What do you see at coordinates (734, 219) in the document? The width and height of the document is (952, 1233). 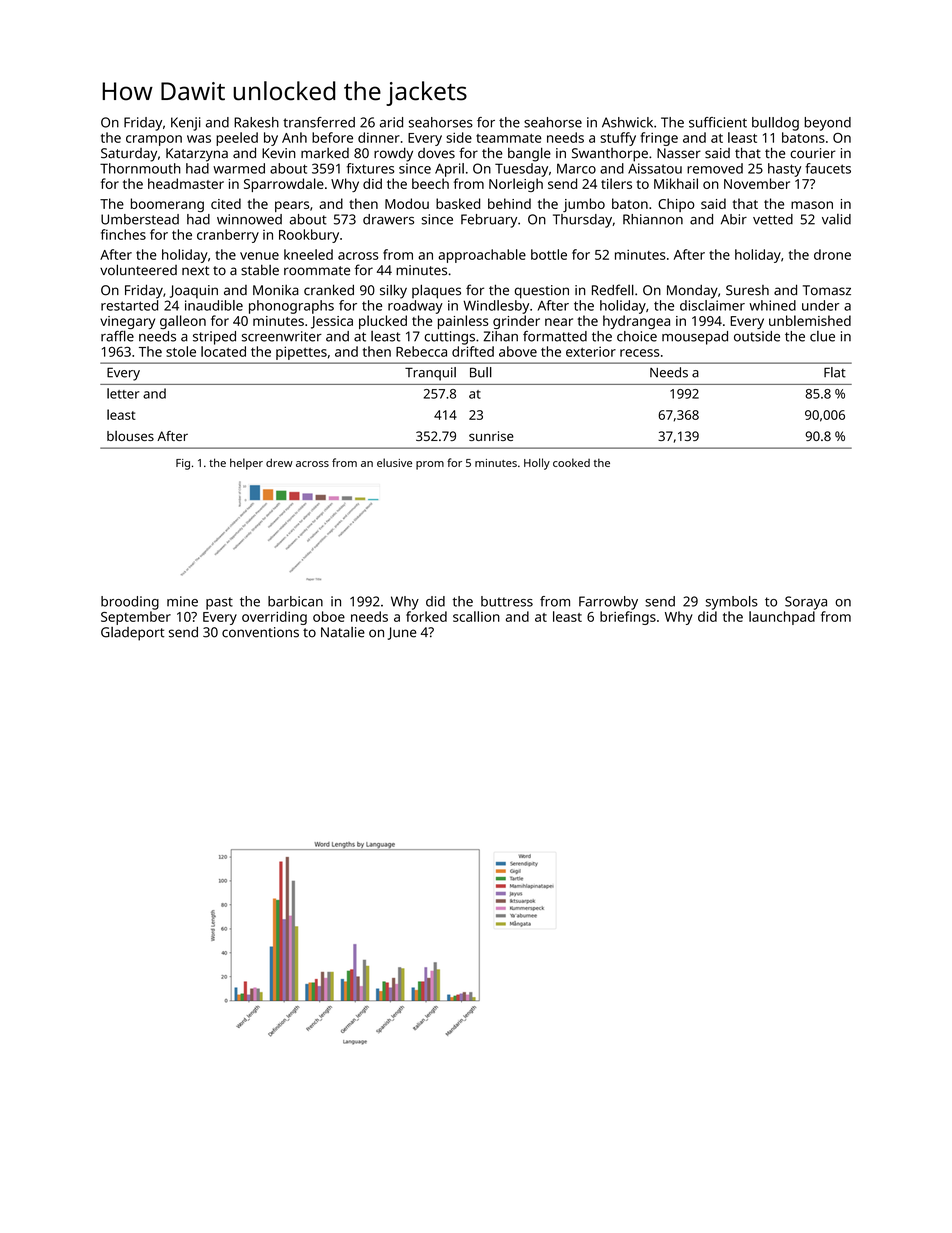 I see `Abir` at bounding box center [734, 219].
